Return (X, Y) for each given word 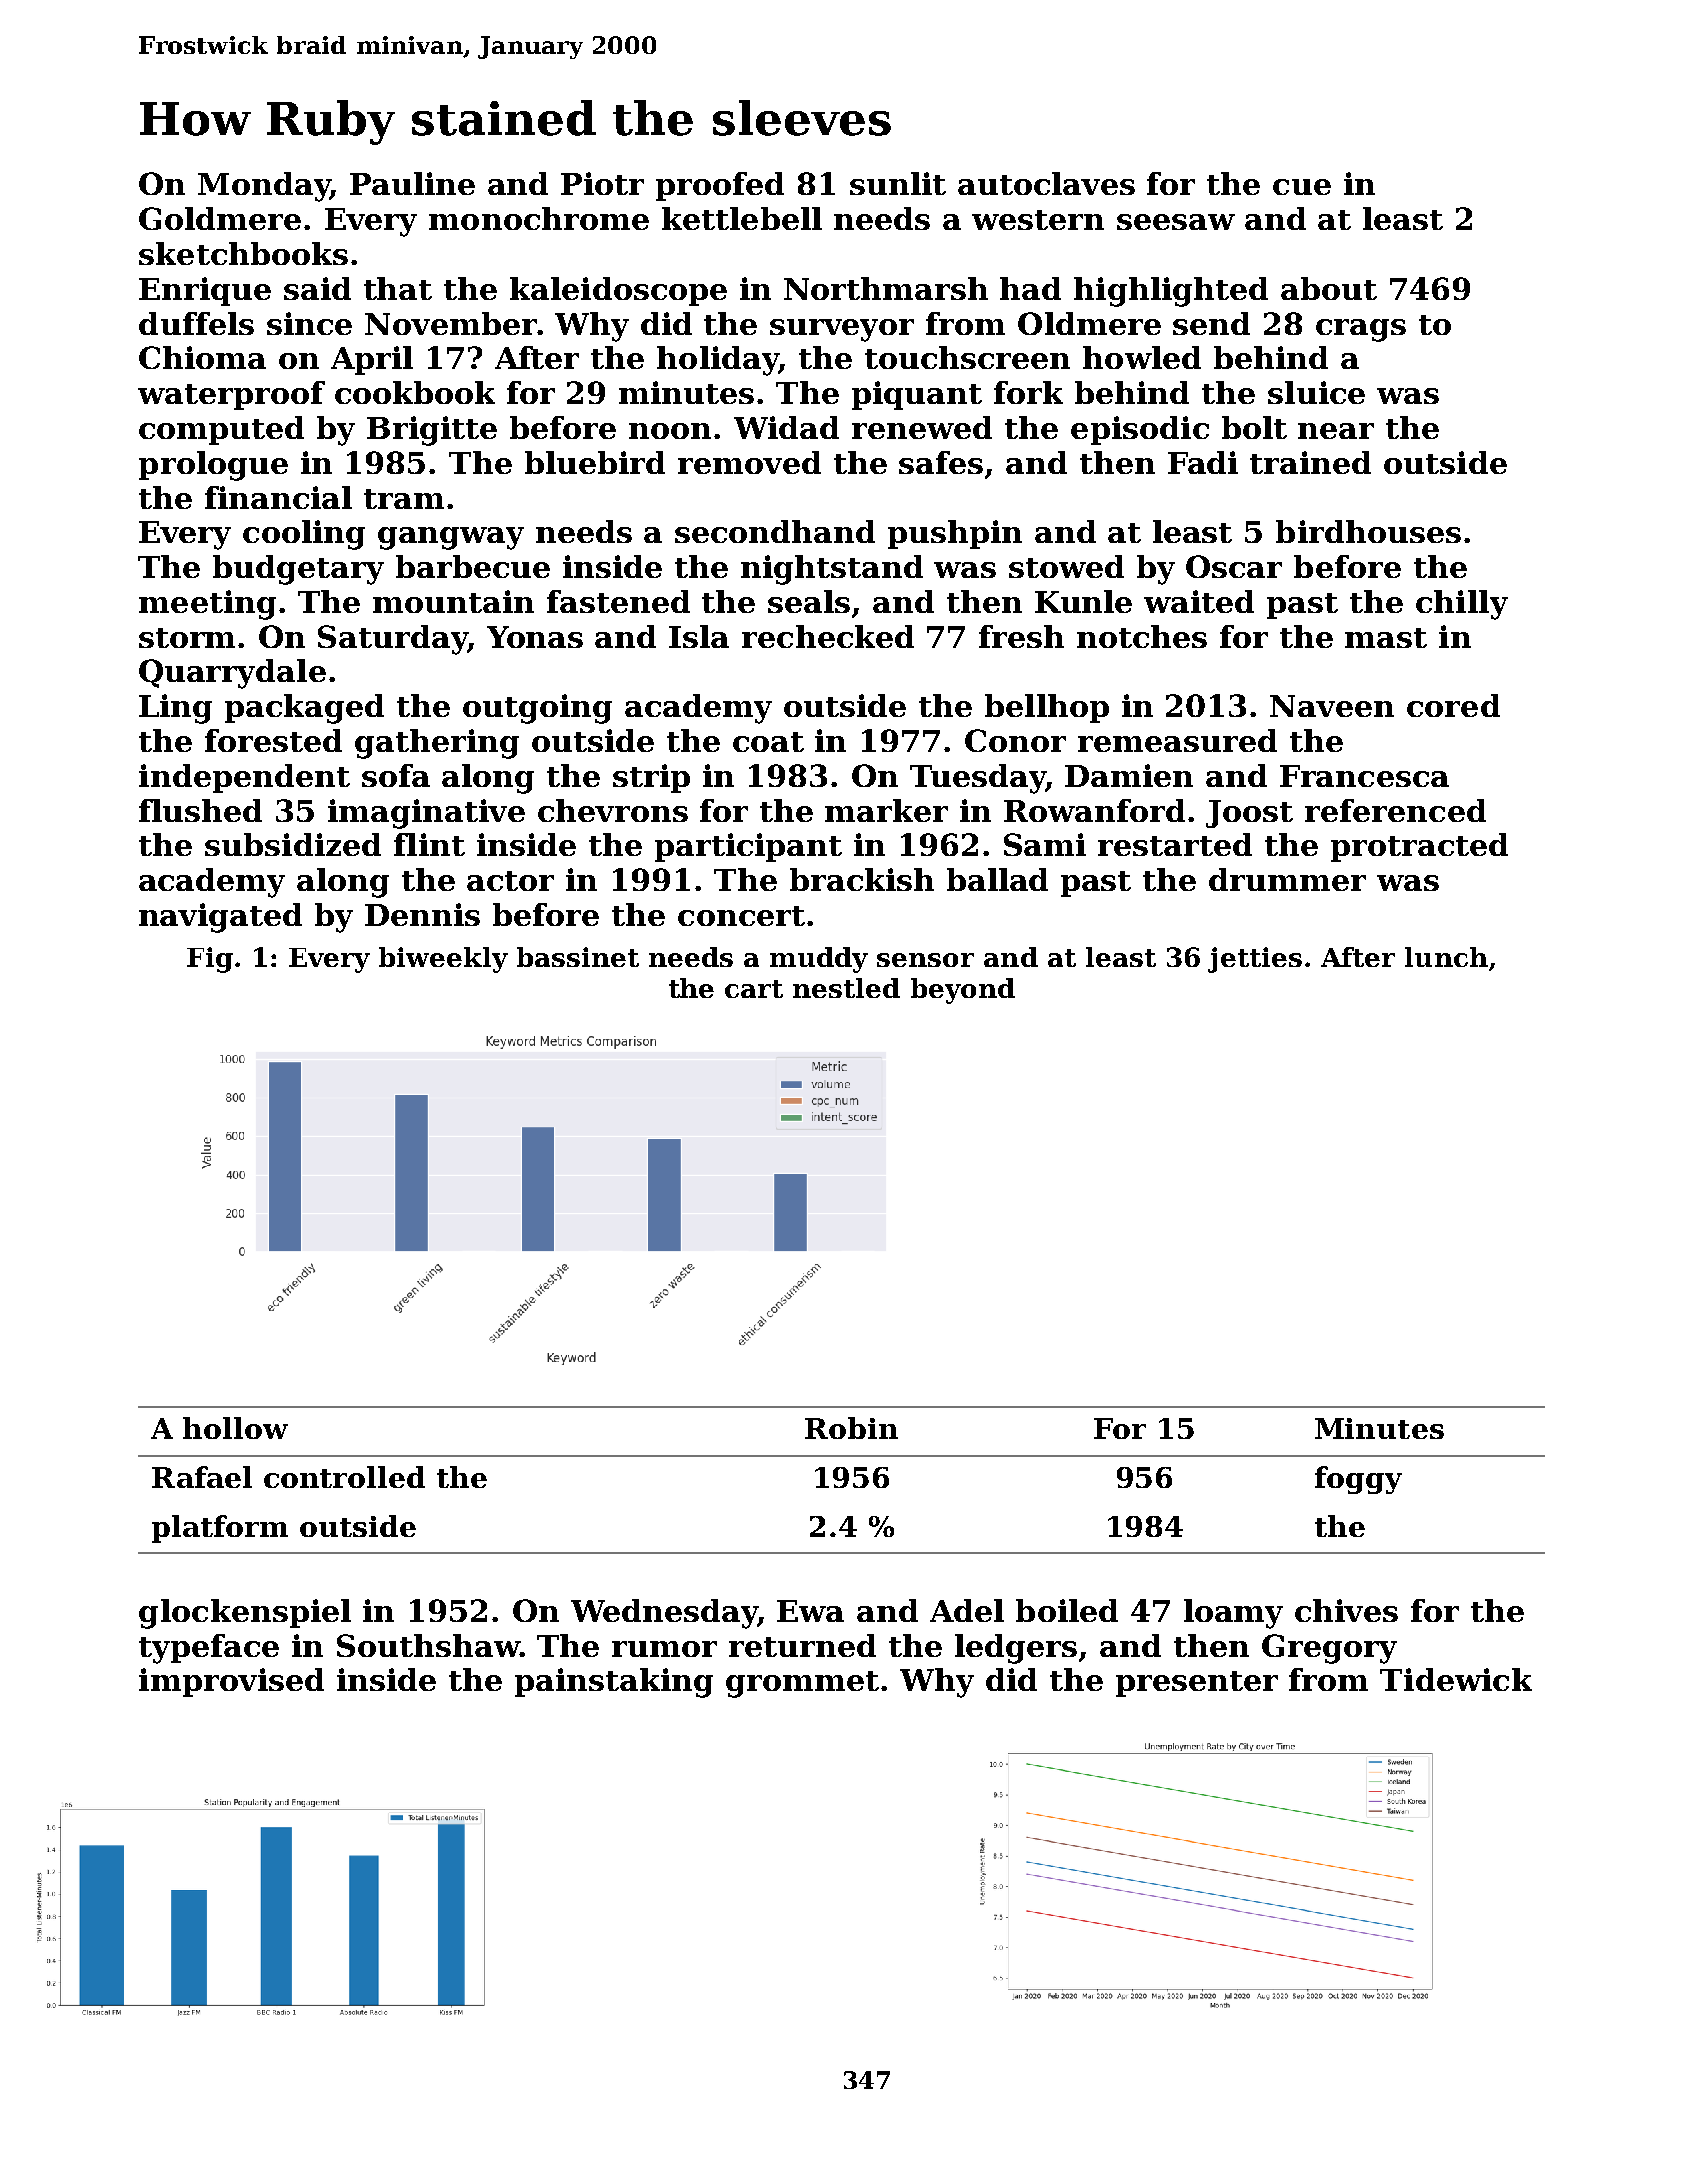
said (317, 288)
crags (1361, 330)
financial (278, 497)
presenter (1197, 1684)
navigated (220, 918)
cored (1453, 705)
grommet (802, 1684)
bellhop (1047, 708)
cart (754, 989)
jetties (1255, 960)
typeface (209, 1649)
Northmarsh (886, 288)
